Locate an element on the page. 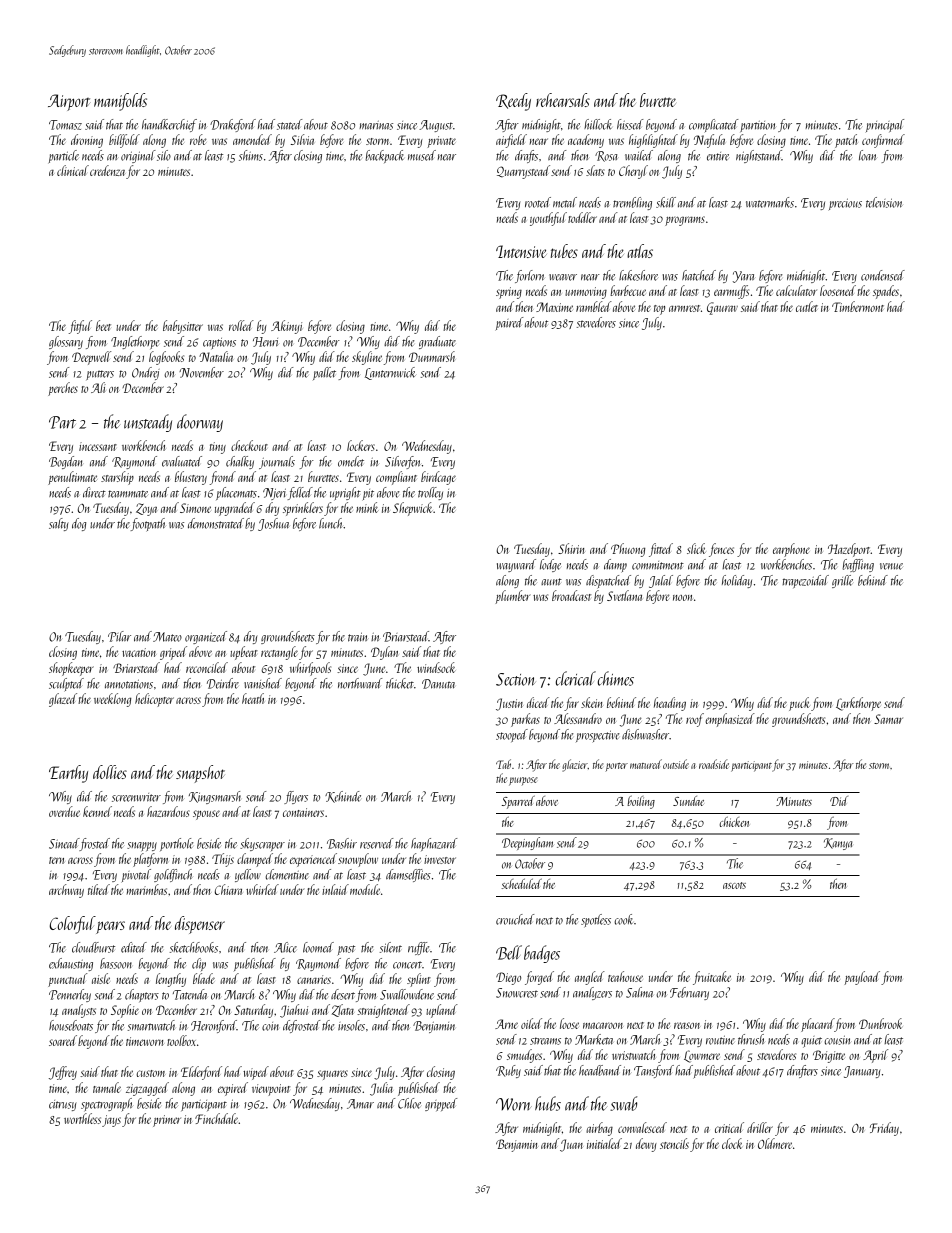  August is located at coordinates (436, 126).
